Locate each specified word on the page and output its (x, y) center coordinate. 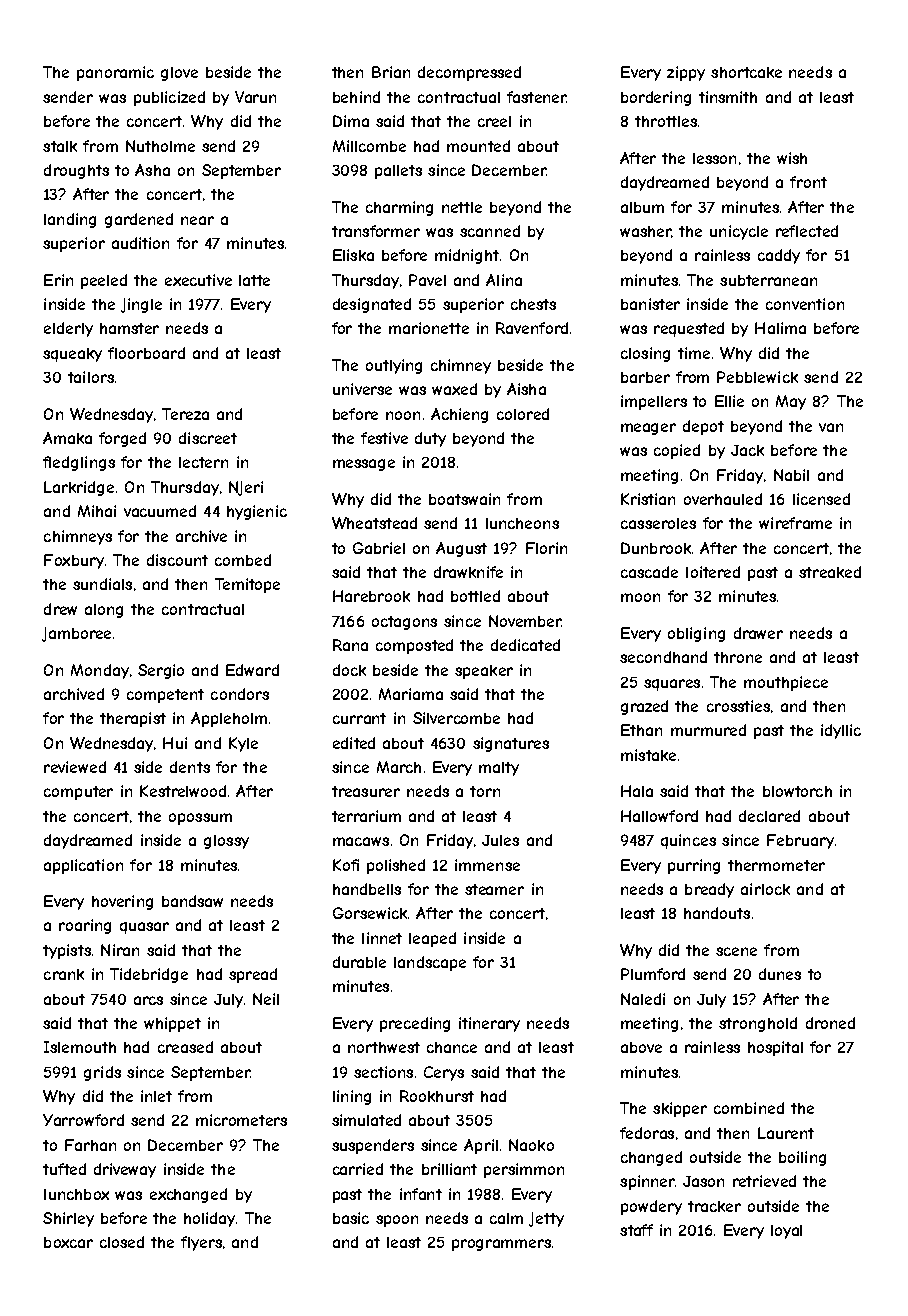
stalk (60, 146)
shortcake (746, 72)
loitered (713, 572)
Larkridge (79, 488)
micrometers (241, 1120)
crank (64, 974)
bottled (475, 596)
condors (240, 694)
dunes (780, 974)
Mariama (411, 694)
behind (356, 97)
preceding (415, 1024)
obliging (696, 634)
